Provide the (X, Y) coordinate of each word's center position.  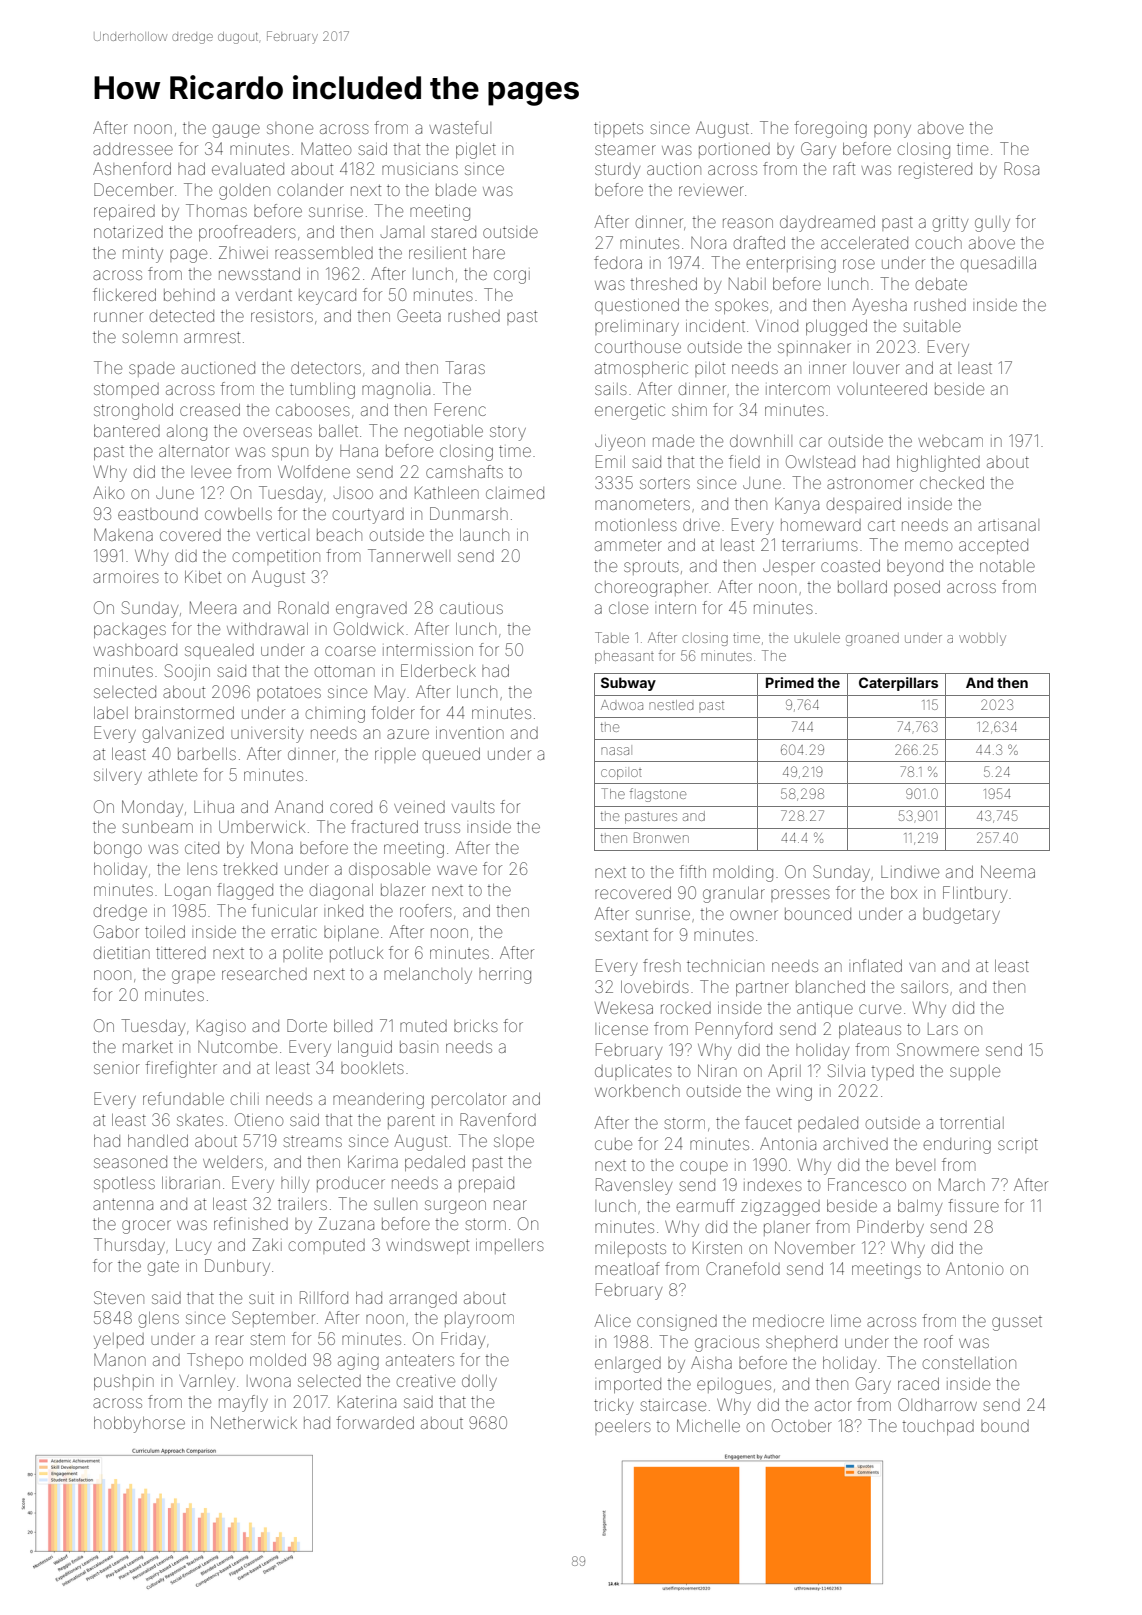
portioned (734, 150)
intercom (798, 389)
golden (244, 192)
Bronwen (661, 837)
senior (117, 1069)
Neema (1008, 871)
